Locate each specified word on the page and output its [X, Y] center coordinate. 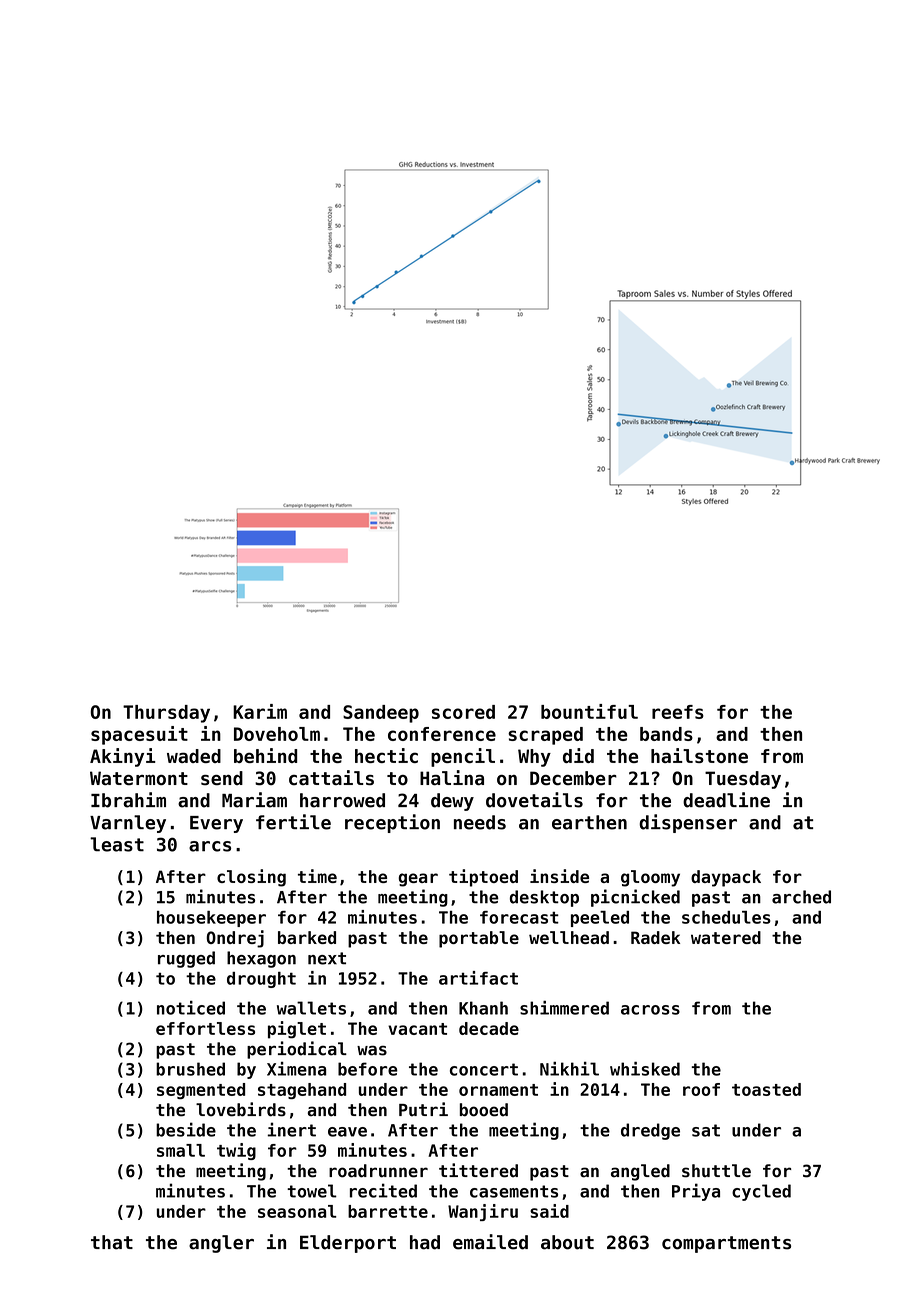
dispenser [688, 823]
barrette [388, 1211]
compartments [726, 1244]
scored [463, 712]
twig [236, 1151]
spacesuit [139, 735]
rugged [186, 959]
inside [559, 876]
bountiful [589, 711]
